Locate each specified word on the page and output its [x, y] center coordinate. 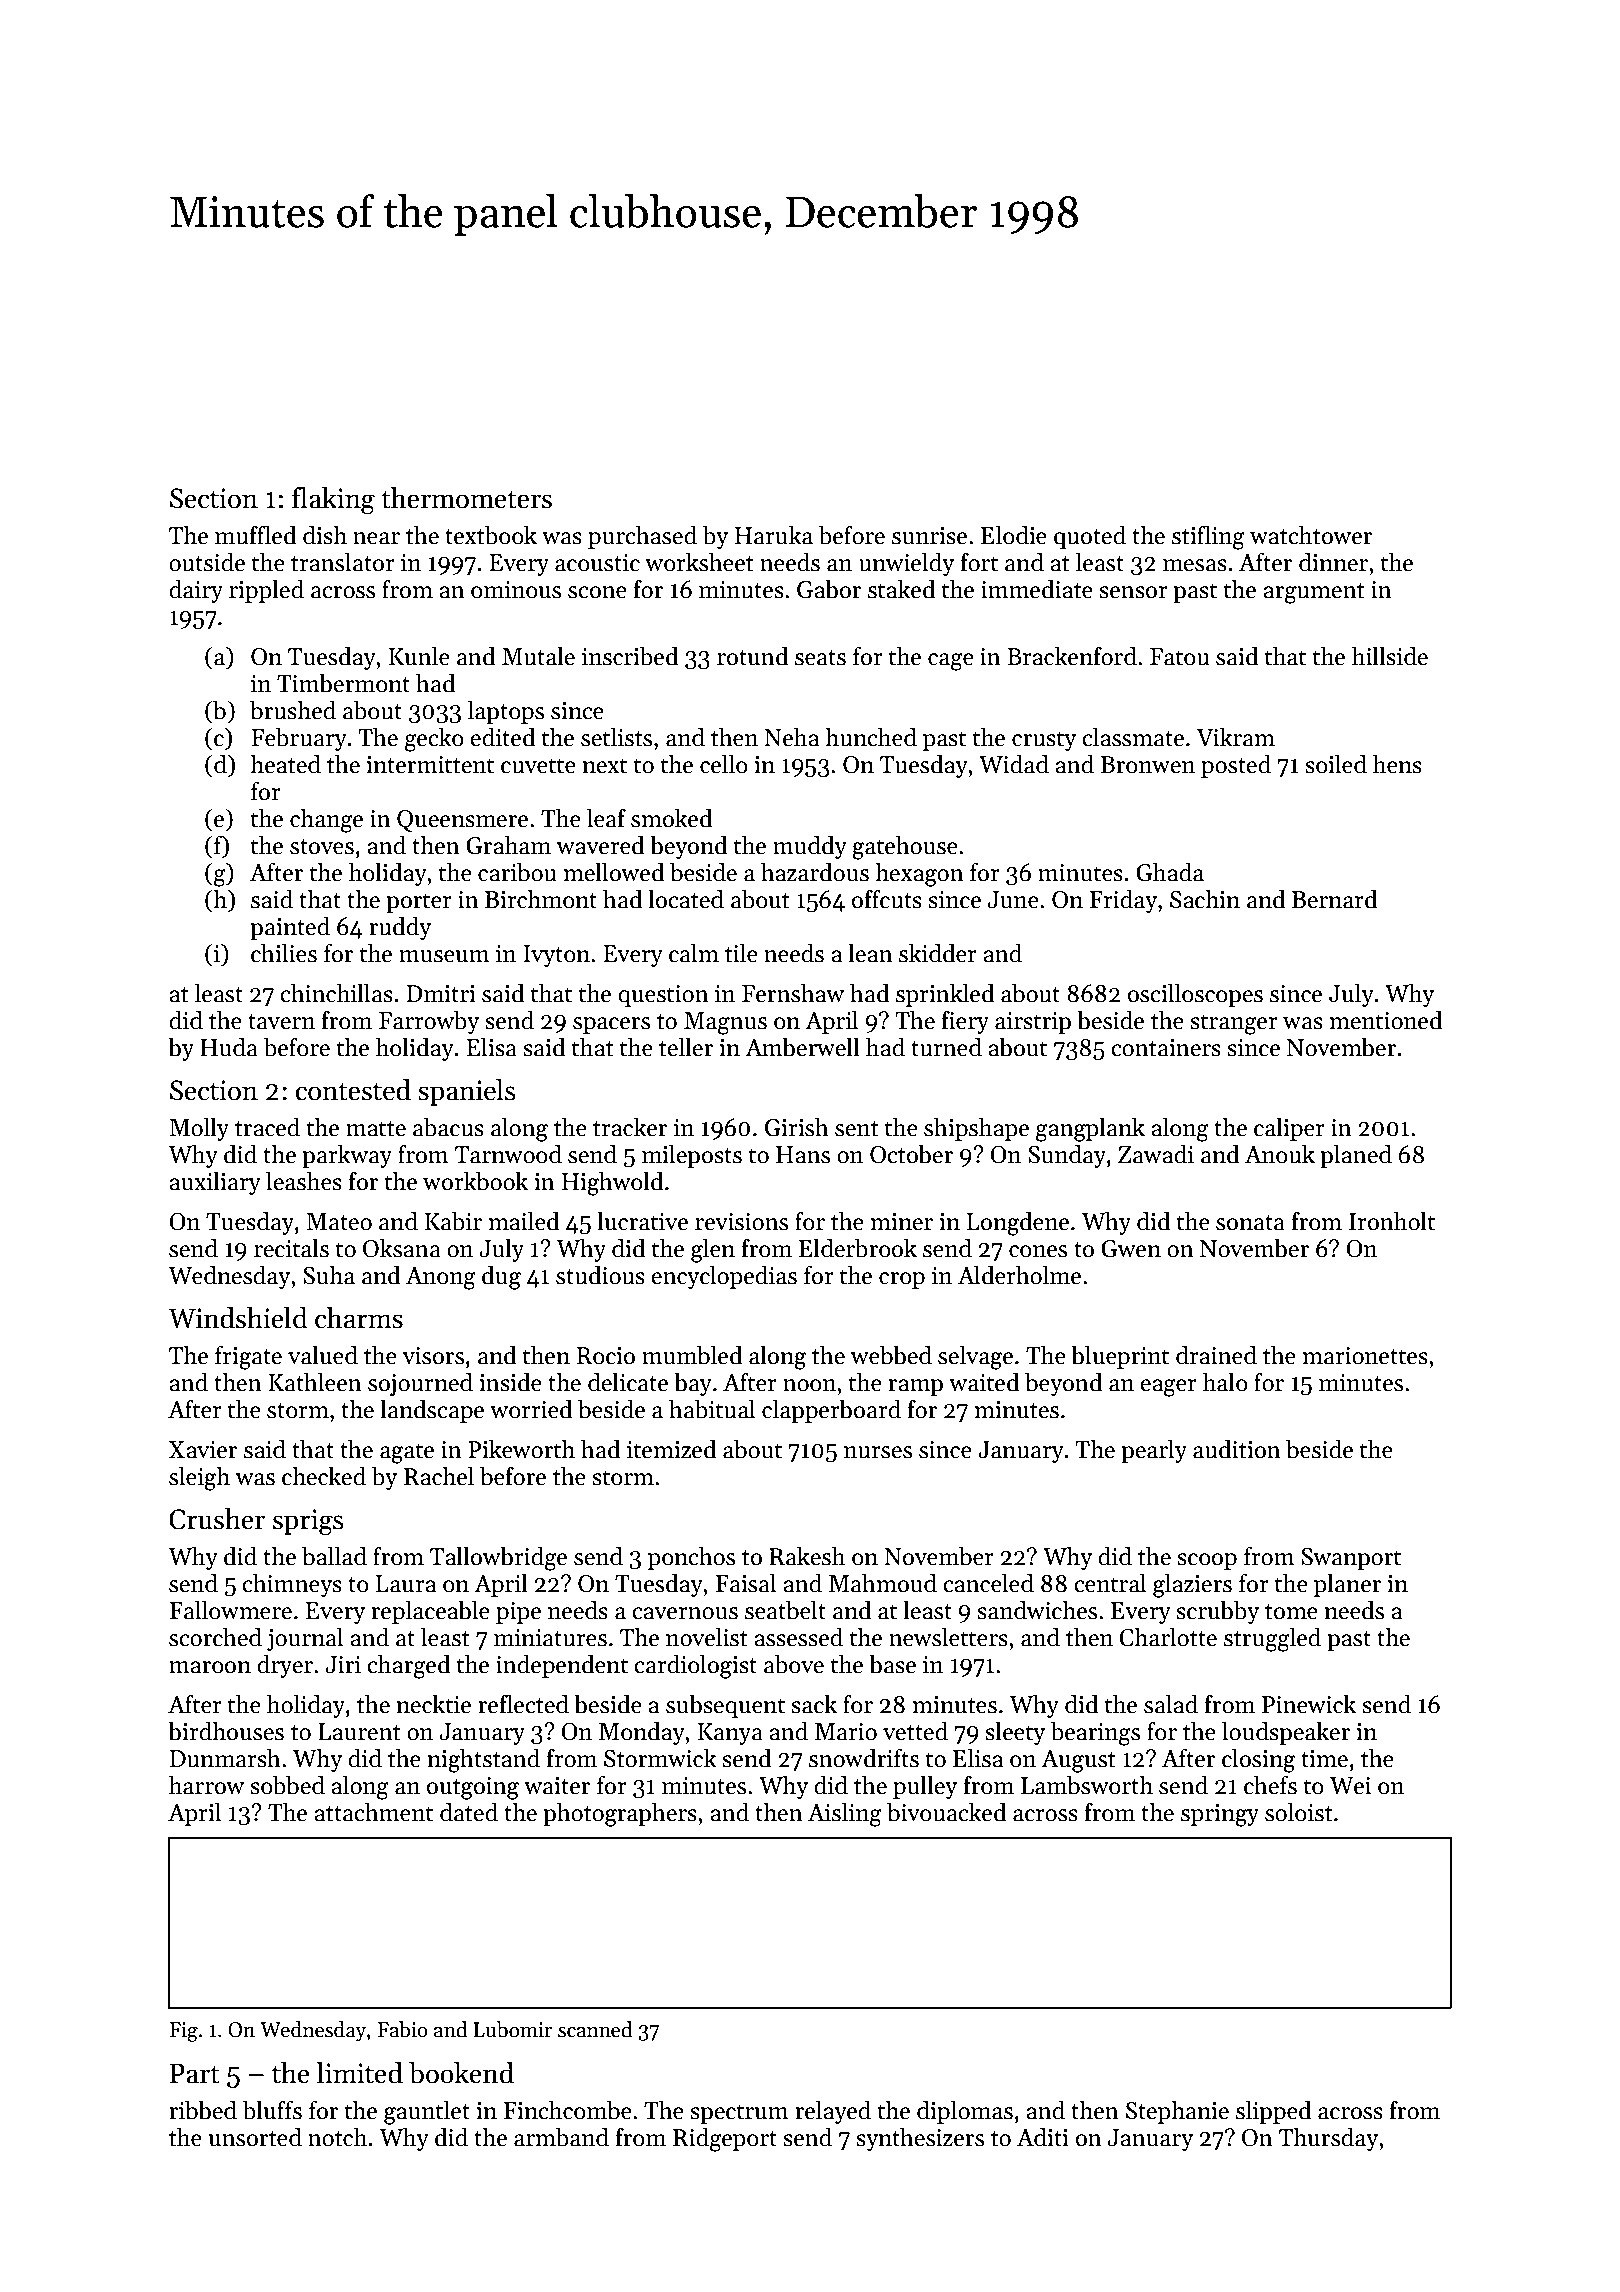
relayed [833, 2112]
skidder [938, 953]
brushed [293, 710]
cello [724, 764]
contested [353, 1090]
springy [1220, 1815]
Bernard [1335, 899]
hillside [1390, 656]
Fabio [402, 2029]
